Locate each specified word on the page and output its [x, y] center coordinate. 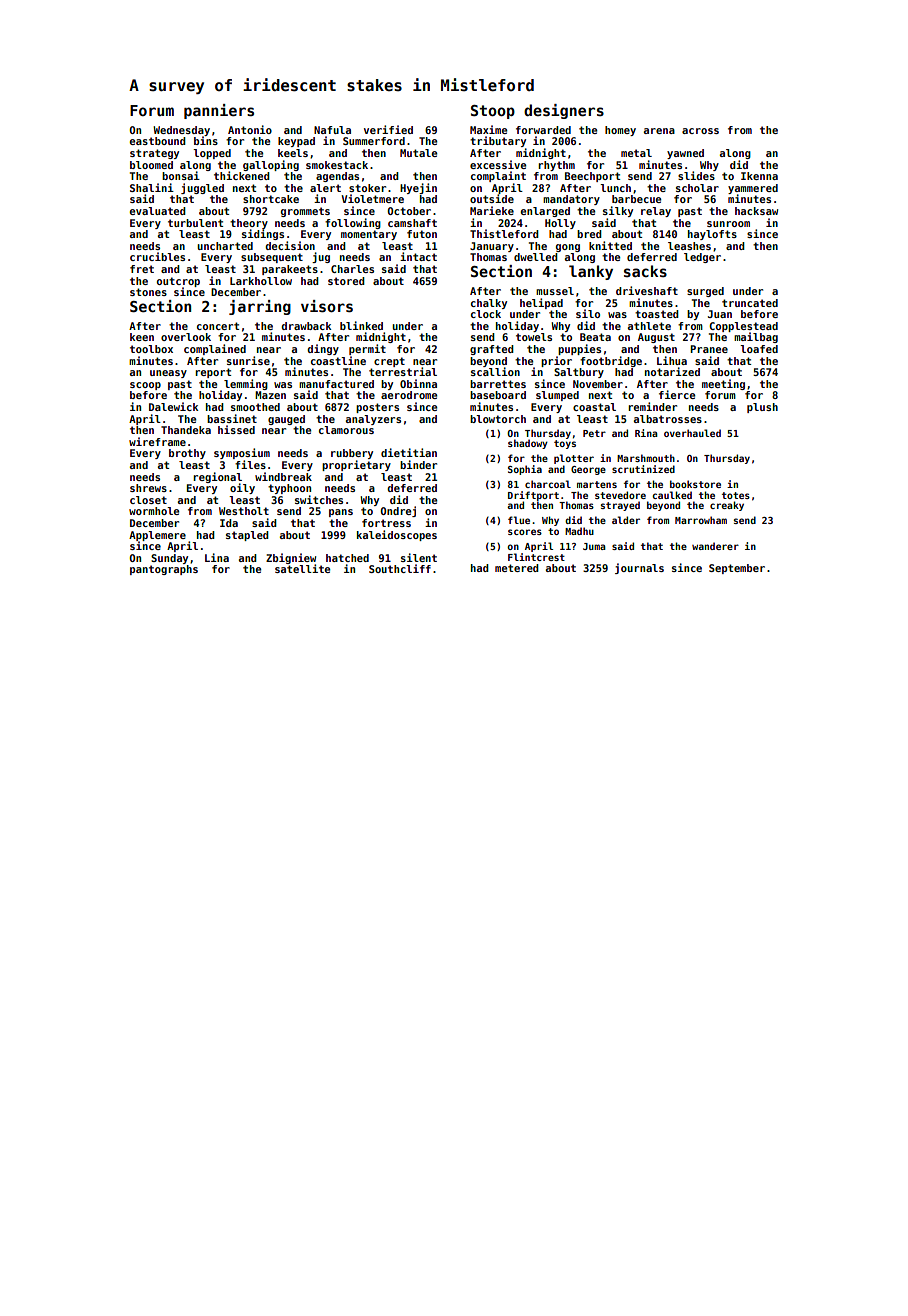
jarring [260, 307]
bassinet [232, 418]
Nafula [332, 130]
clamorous [346, 430]
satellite [302, 568]
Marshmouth [646, 458]
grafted [492, 350]
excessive [498, 164]
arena [659, 131]
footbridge [611, 361]
